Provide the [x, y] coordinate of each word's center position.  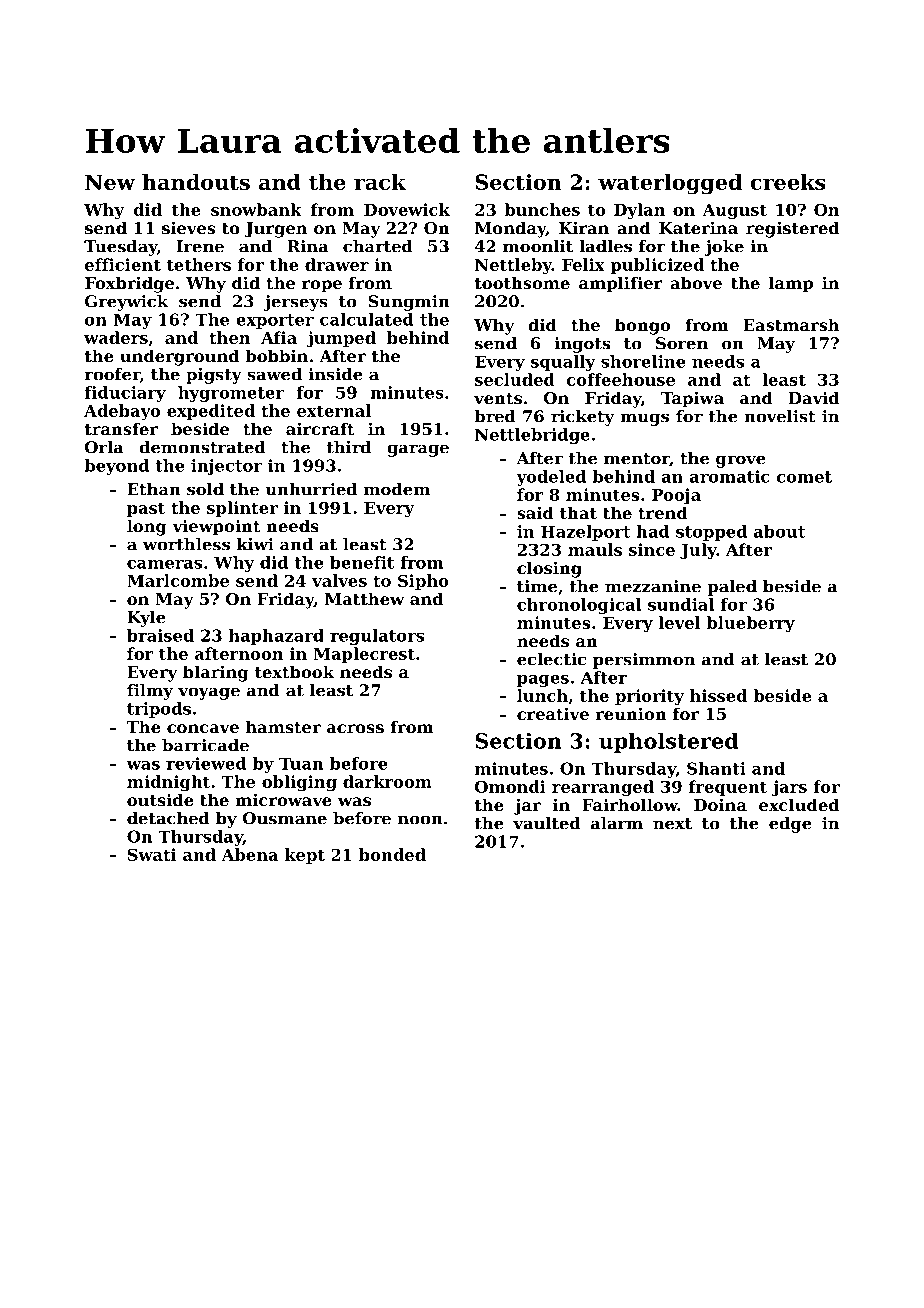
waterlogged [670, 184]
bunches [542, 209]
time [537, 586]
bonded [392, 854]
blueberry [750, 624]
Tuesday [120, 248]
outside [160, 799]
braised [160, 635]
